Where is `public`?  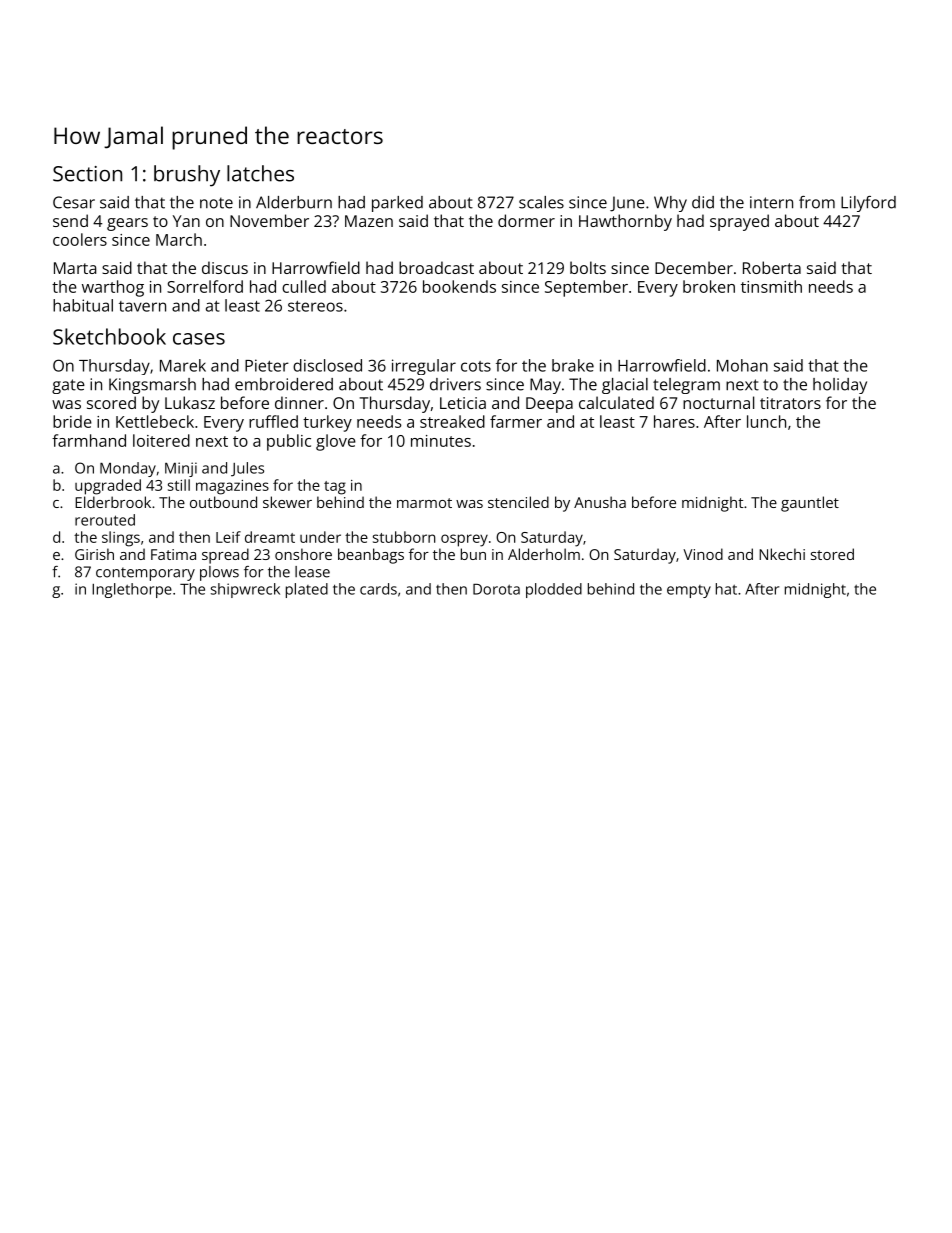 public is located at coordinates (289, 442).
